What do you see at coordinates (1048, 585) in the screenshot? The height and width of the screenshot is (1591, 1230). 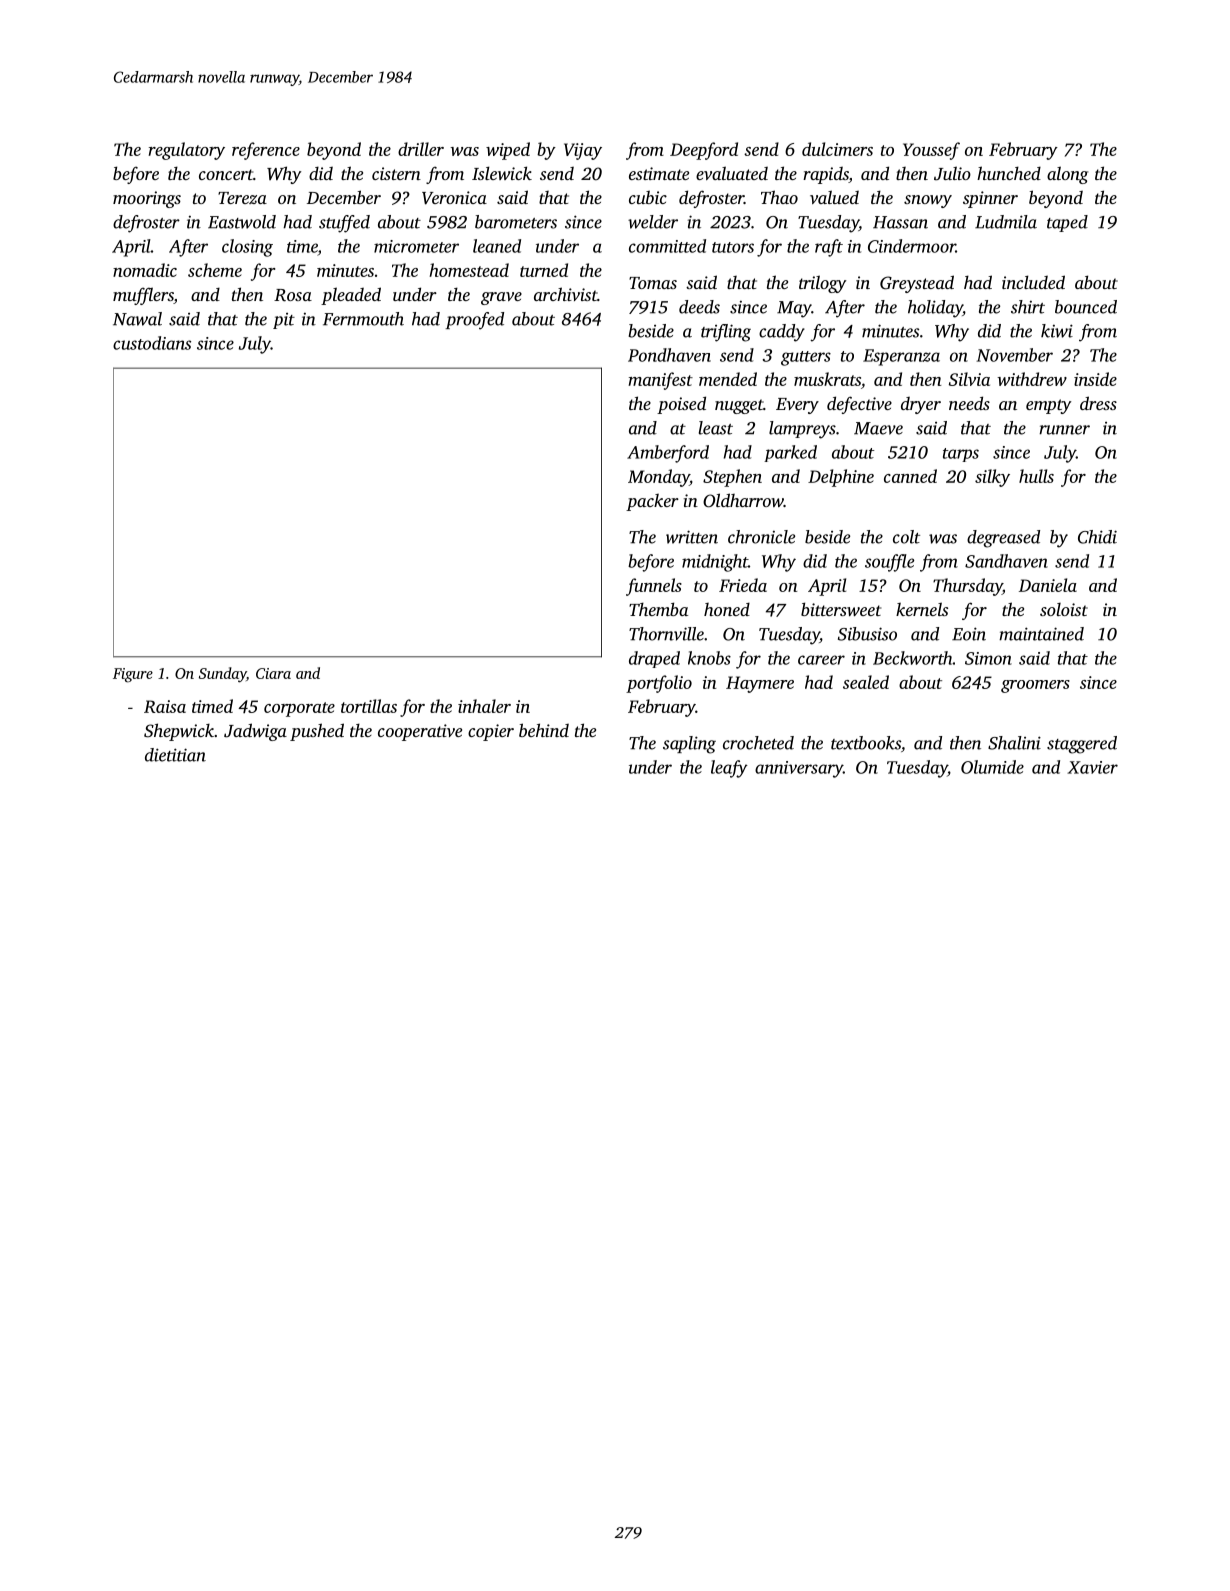 I see `Daniela` at bounding box center [1048, 585].
